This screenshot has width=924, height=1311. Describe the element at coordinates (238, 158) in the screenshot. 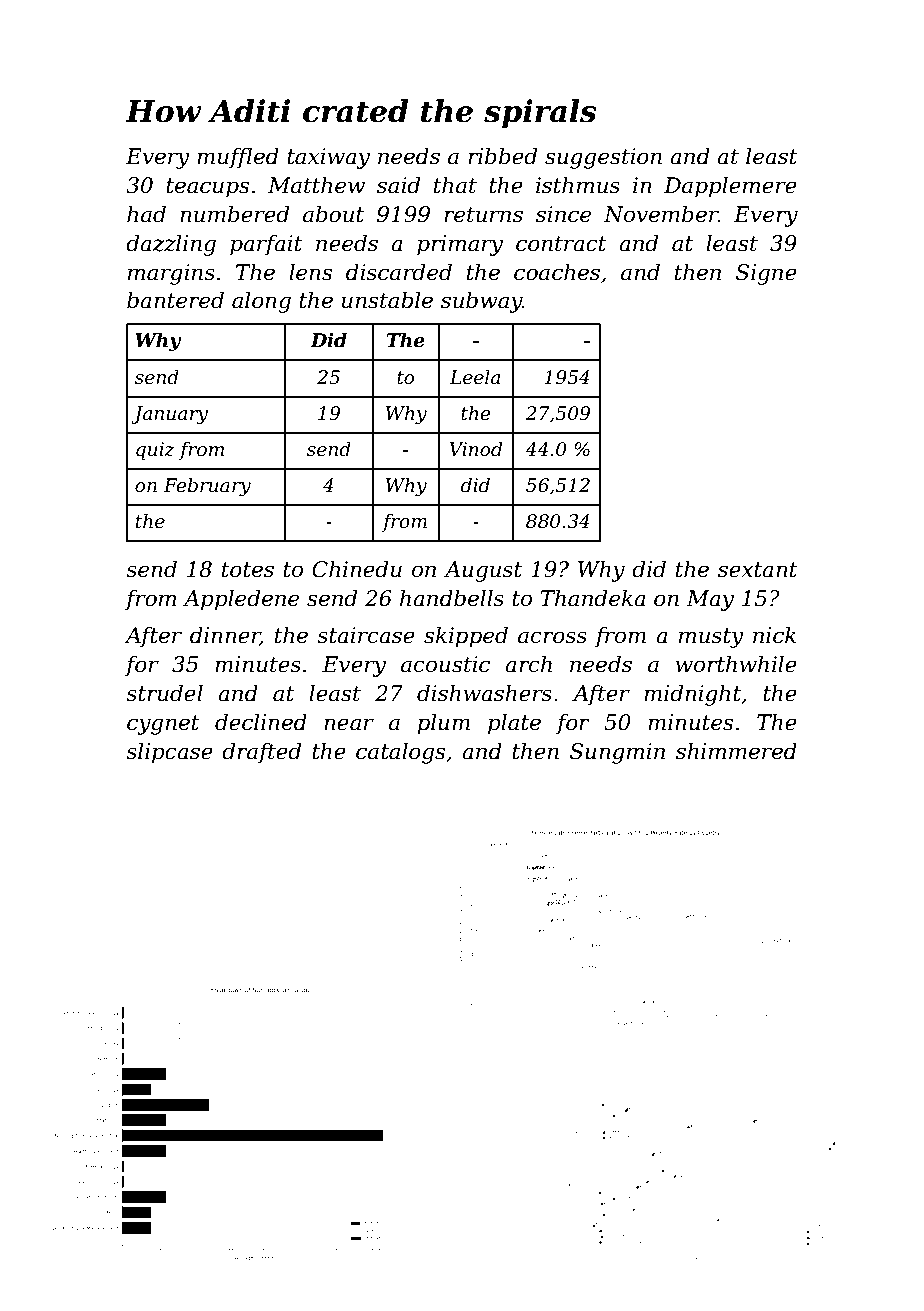

I see `muffled` at that location.
